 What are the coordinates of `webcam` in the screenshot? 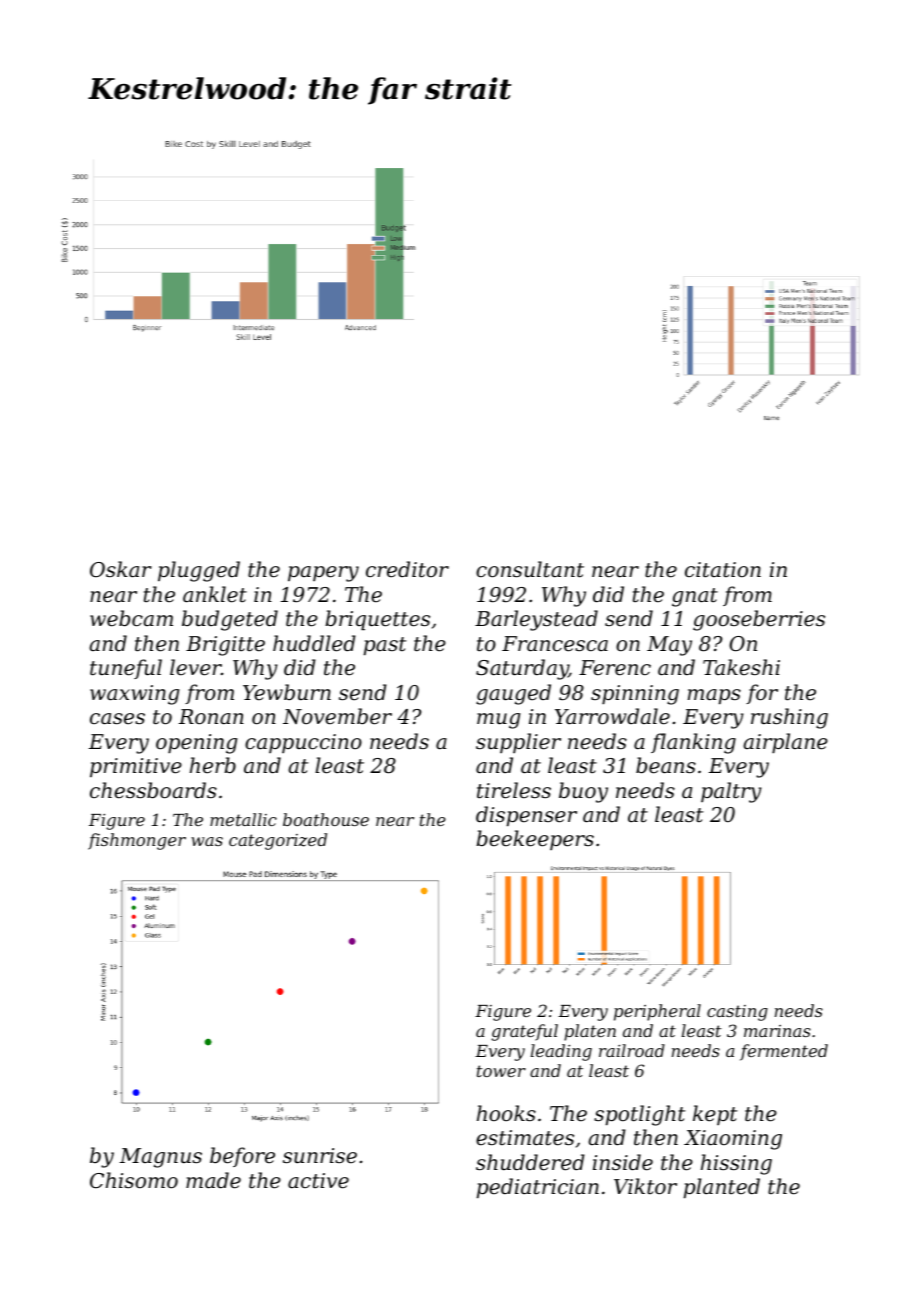 It's located at (131, 618).
